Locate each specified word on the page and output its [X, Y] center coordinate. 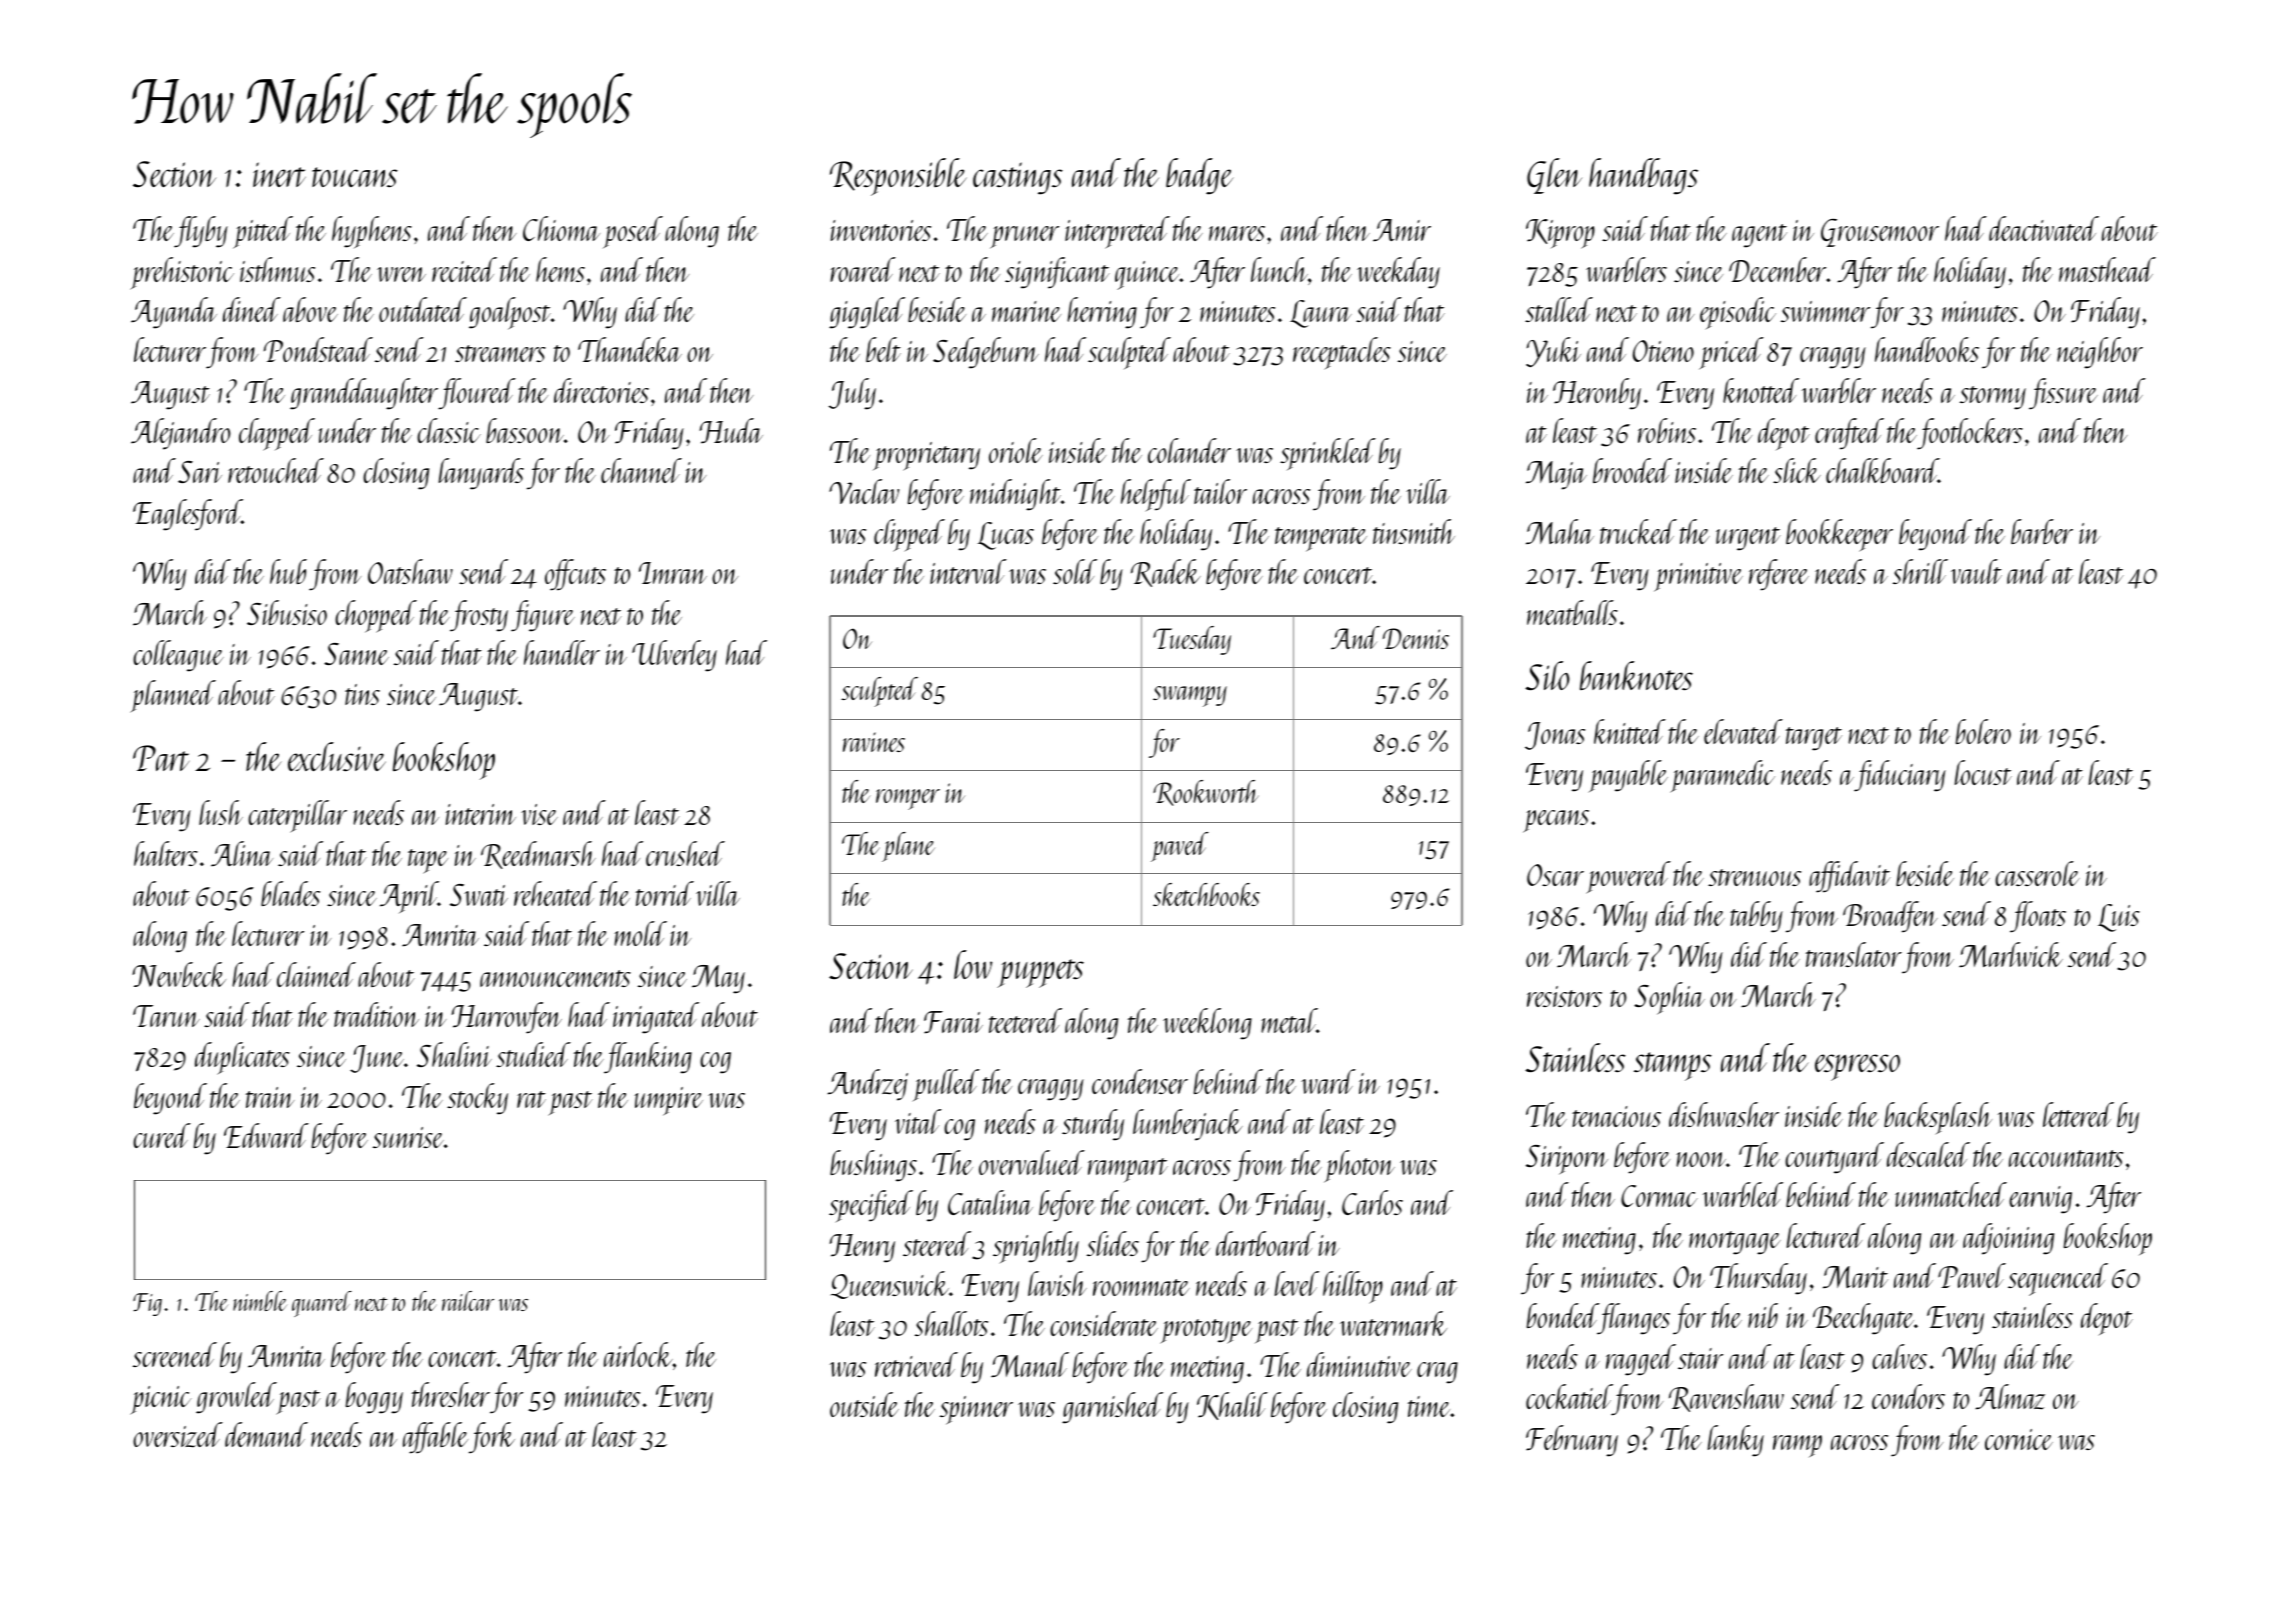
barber [2042, 531]
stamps [1673, 1066]
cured [162, 1135]
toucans [355, 177]
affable [435, 1438]
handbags [1643, 176]
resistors [1564, 996]
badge [1200, 176]
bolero [1983, 731]
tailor [1220, 491]
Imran [673, 573]
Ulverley [674, 656]
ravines [874, 742]
